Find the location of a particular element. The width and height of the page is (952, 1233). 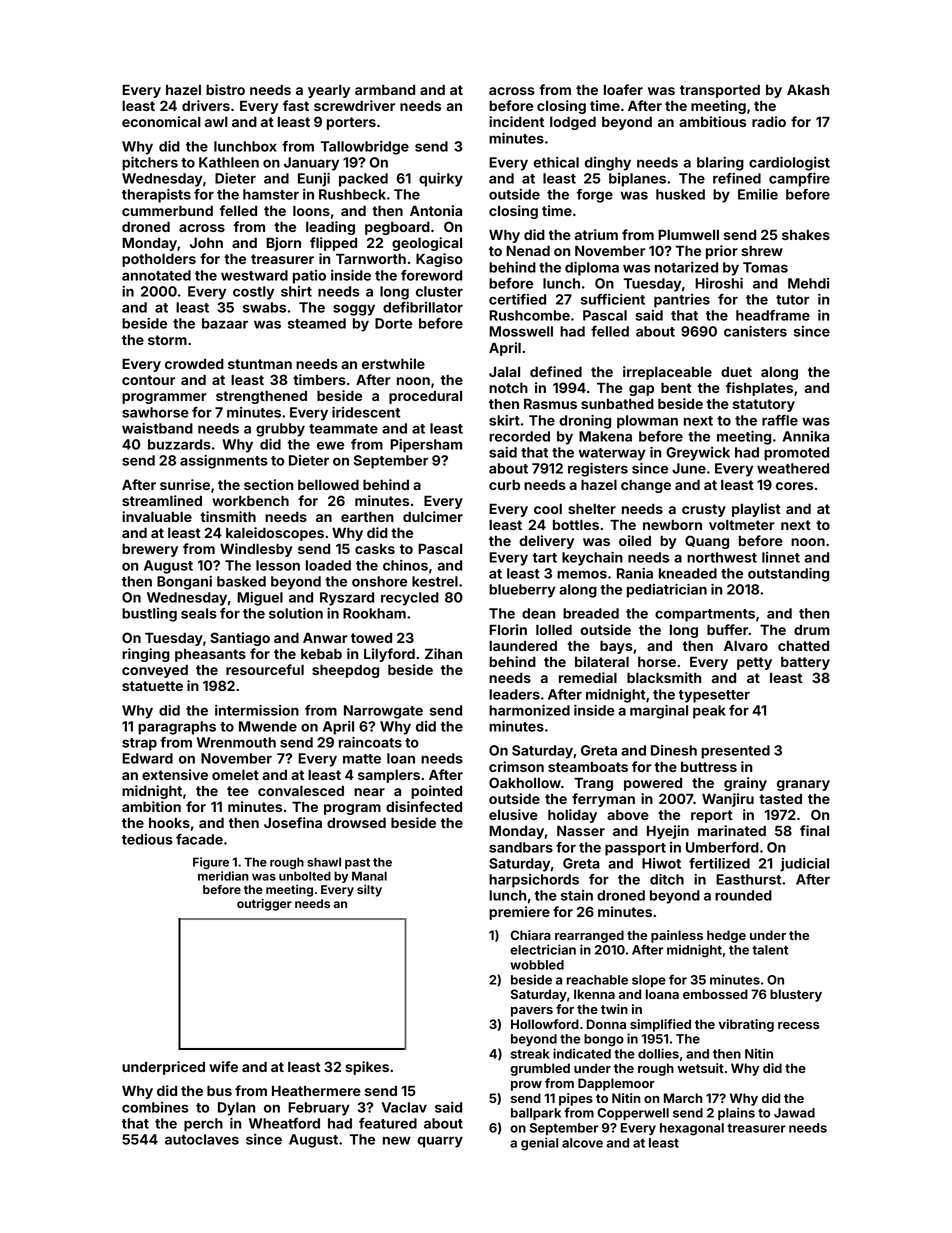

brewery is located at coordinates (150, 550).
